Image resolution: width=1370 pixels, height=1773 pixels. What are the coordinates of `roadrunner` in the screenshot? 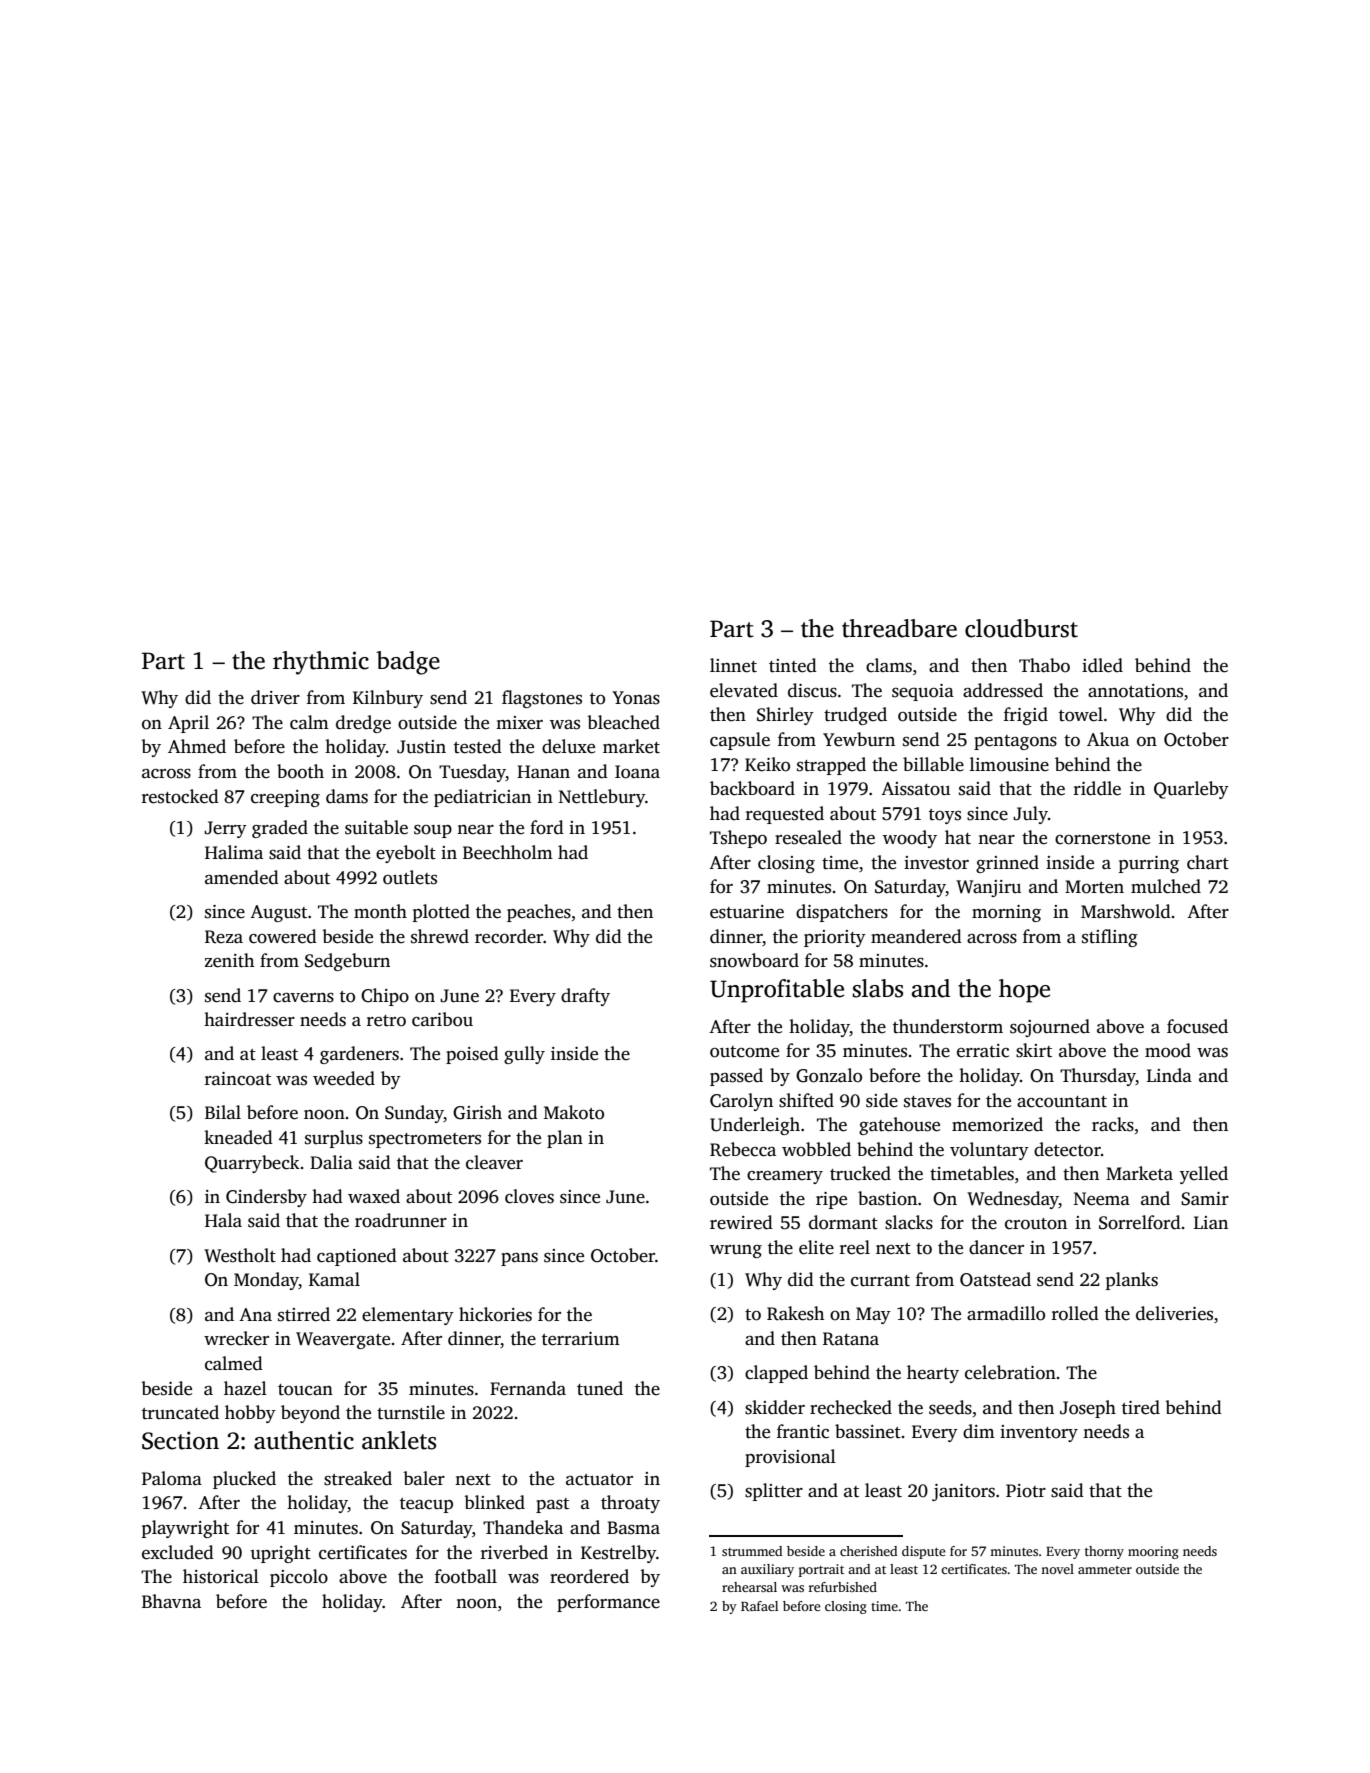 It's located at (401, 1220).
